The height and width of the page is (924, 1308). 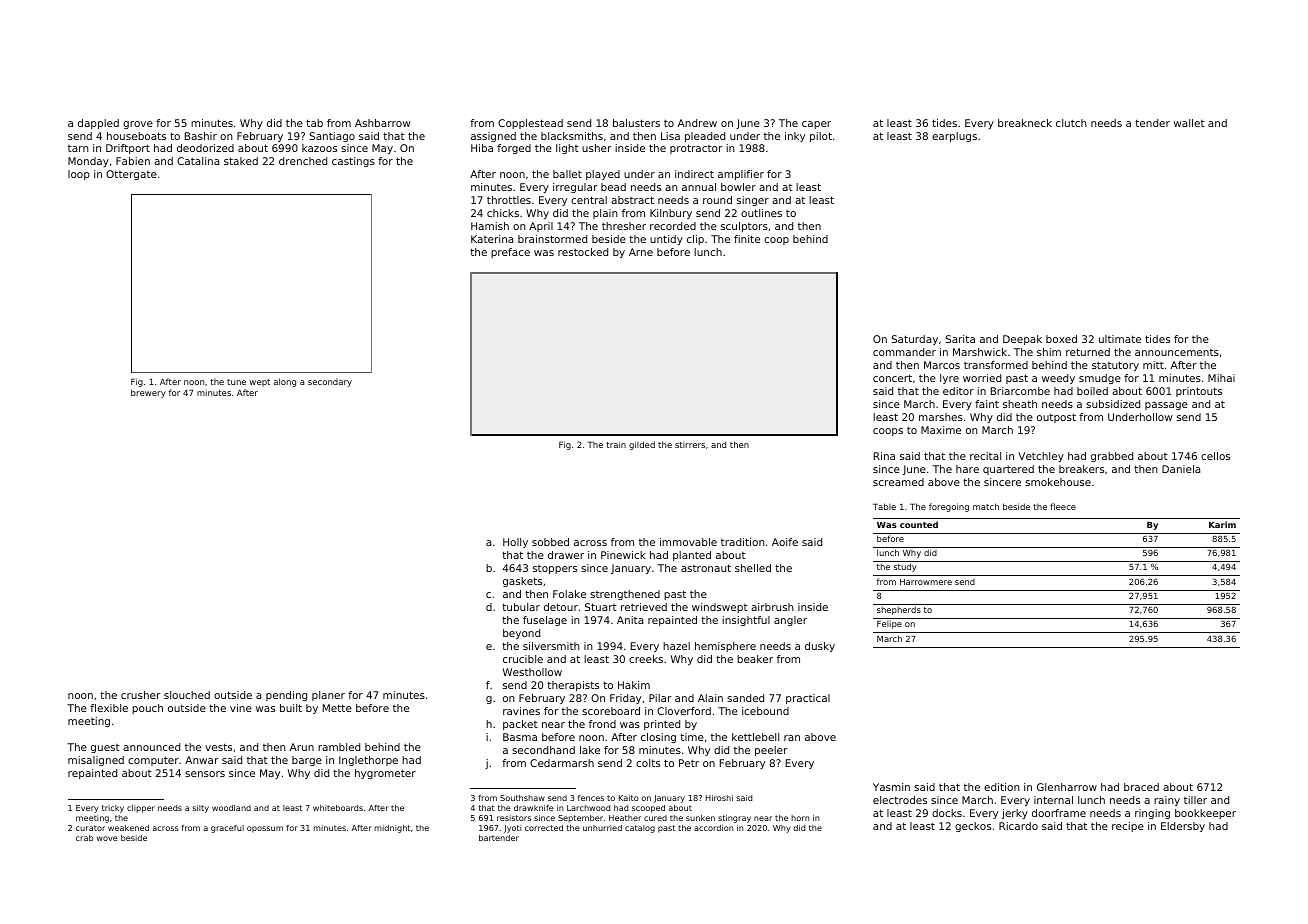 I want to click on stirrers, so click(x=690, y=445).
